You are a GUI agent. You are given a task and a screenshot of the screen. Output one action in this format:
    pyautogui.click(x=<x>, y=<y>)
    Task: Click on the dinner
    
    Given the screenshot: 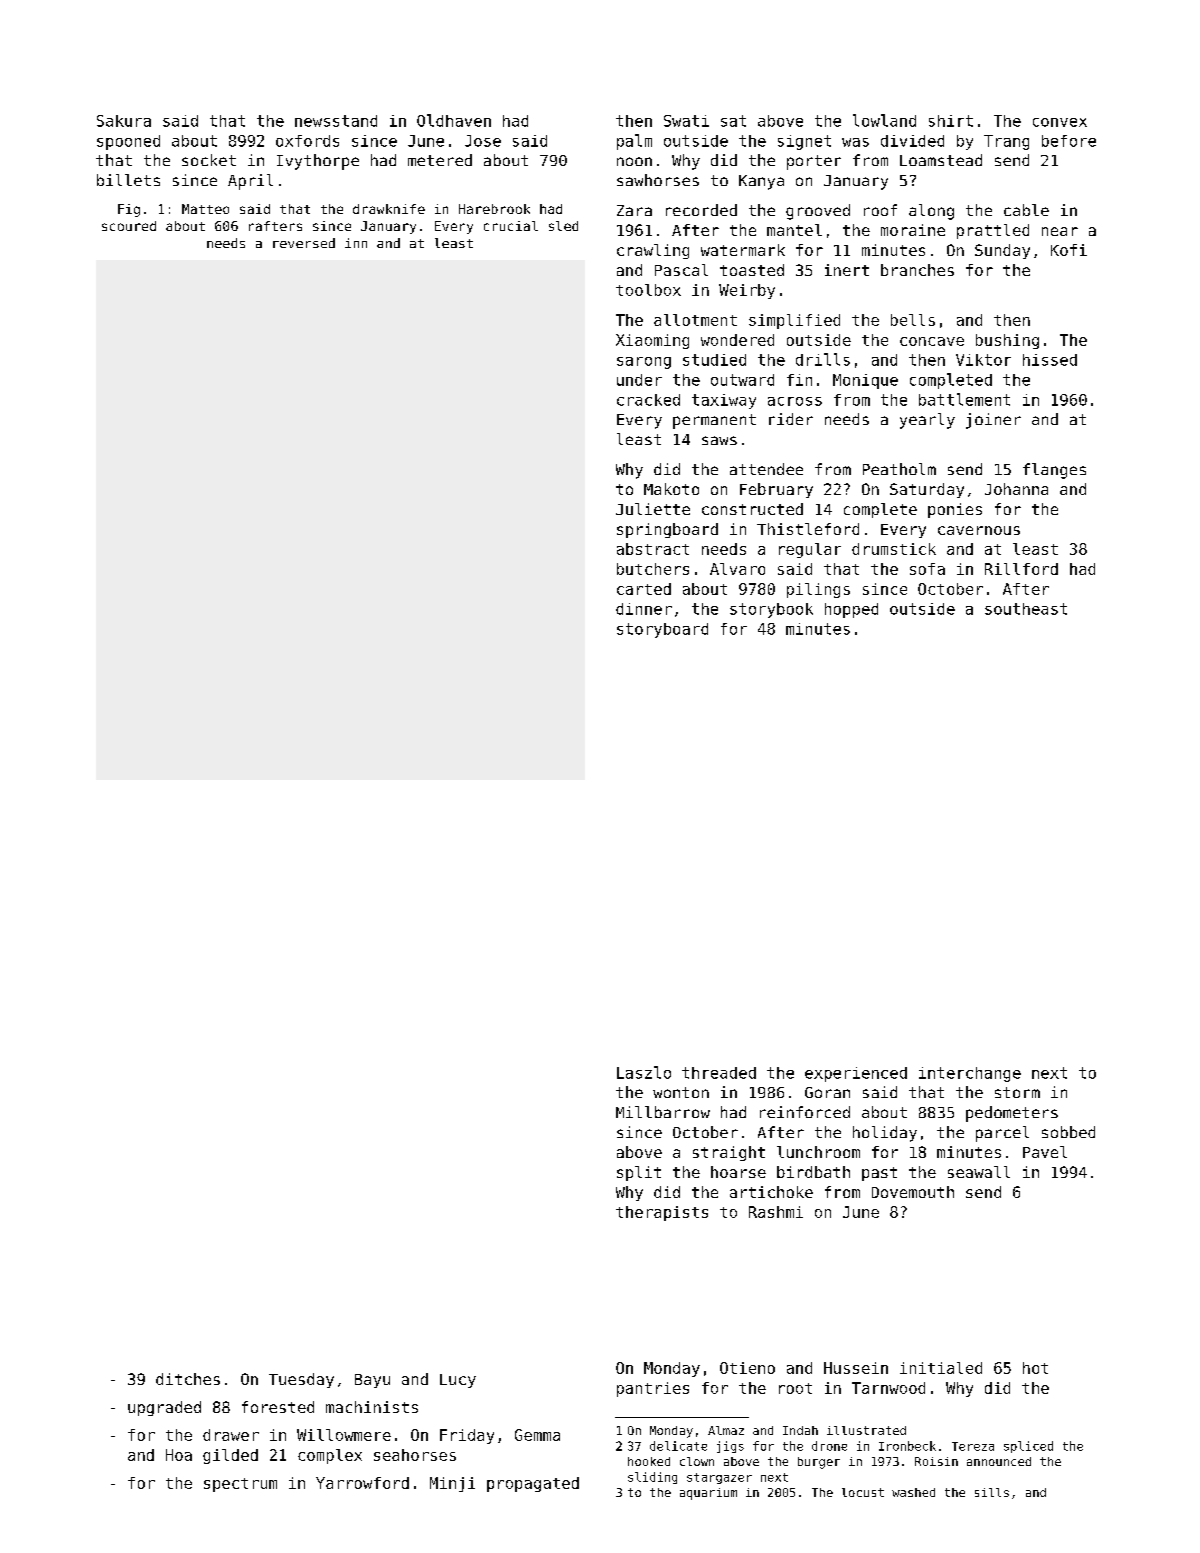 What is the action you would take?
    pyautogui.click(x=644, y=609)
